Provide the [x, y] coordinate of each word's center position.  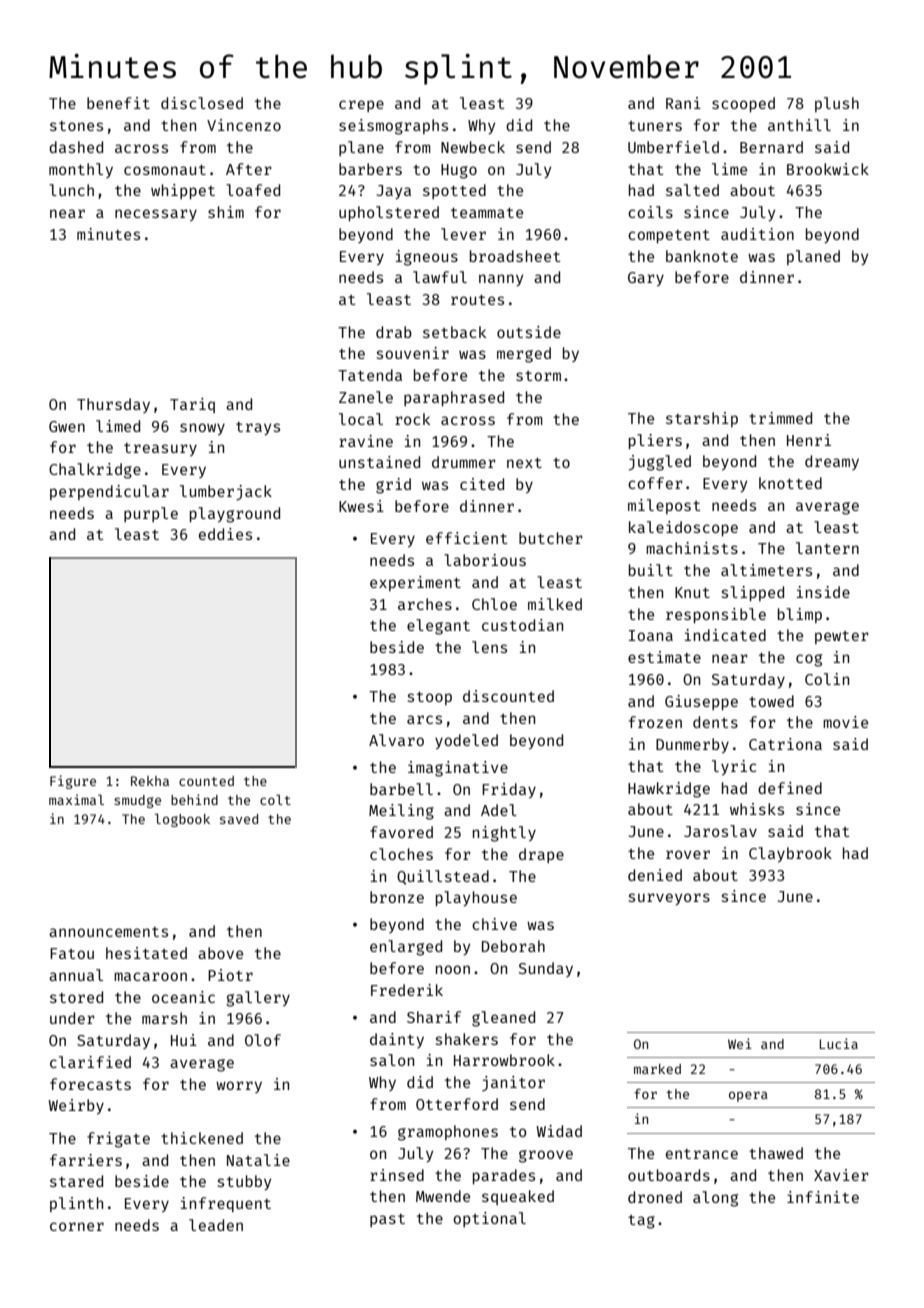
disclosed [202, 103]
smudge [137, 801]
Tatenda [370, 375]
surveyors [669, 899]
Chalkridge [95, 471]
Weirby [76, 1106]
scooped [743, 104]
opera [748, 1096]
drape [541, 855]
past [387, 1220]
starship [702, 419]
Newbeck [473, 147]
